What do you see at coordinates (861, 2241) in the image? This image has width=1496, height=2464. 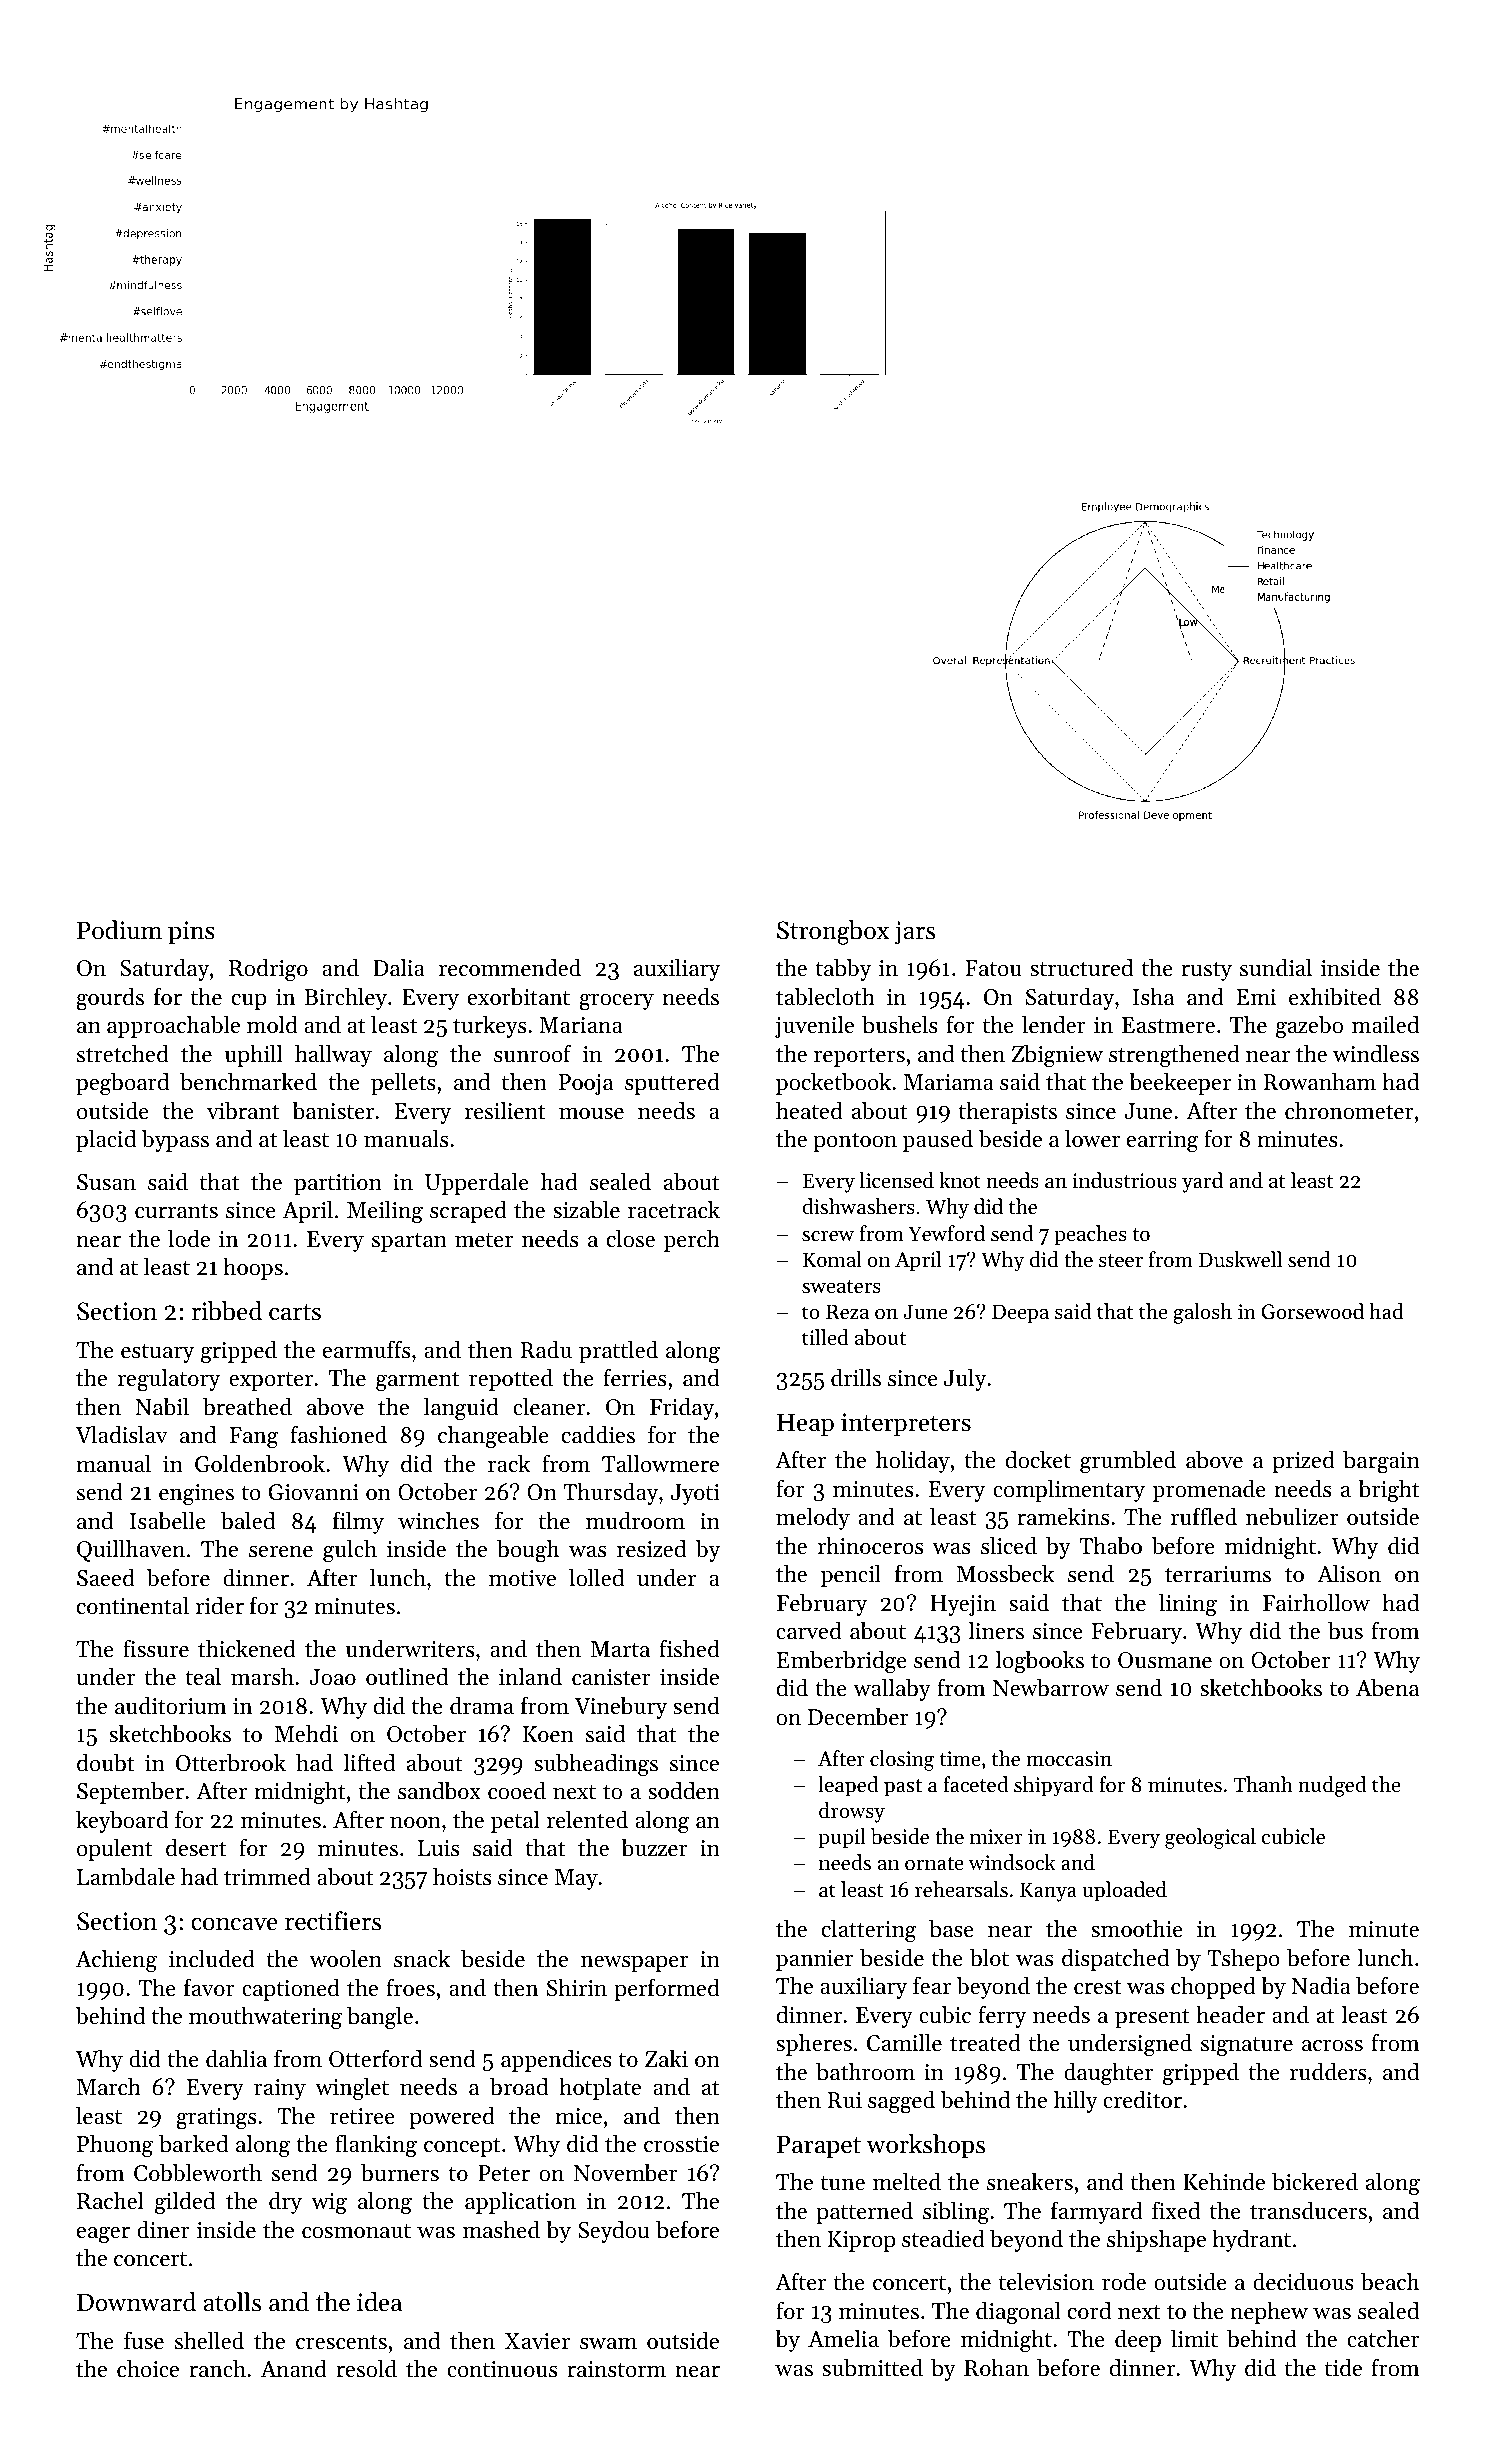 I see `Kiprop` at bounding box center [861, 2241].
